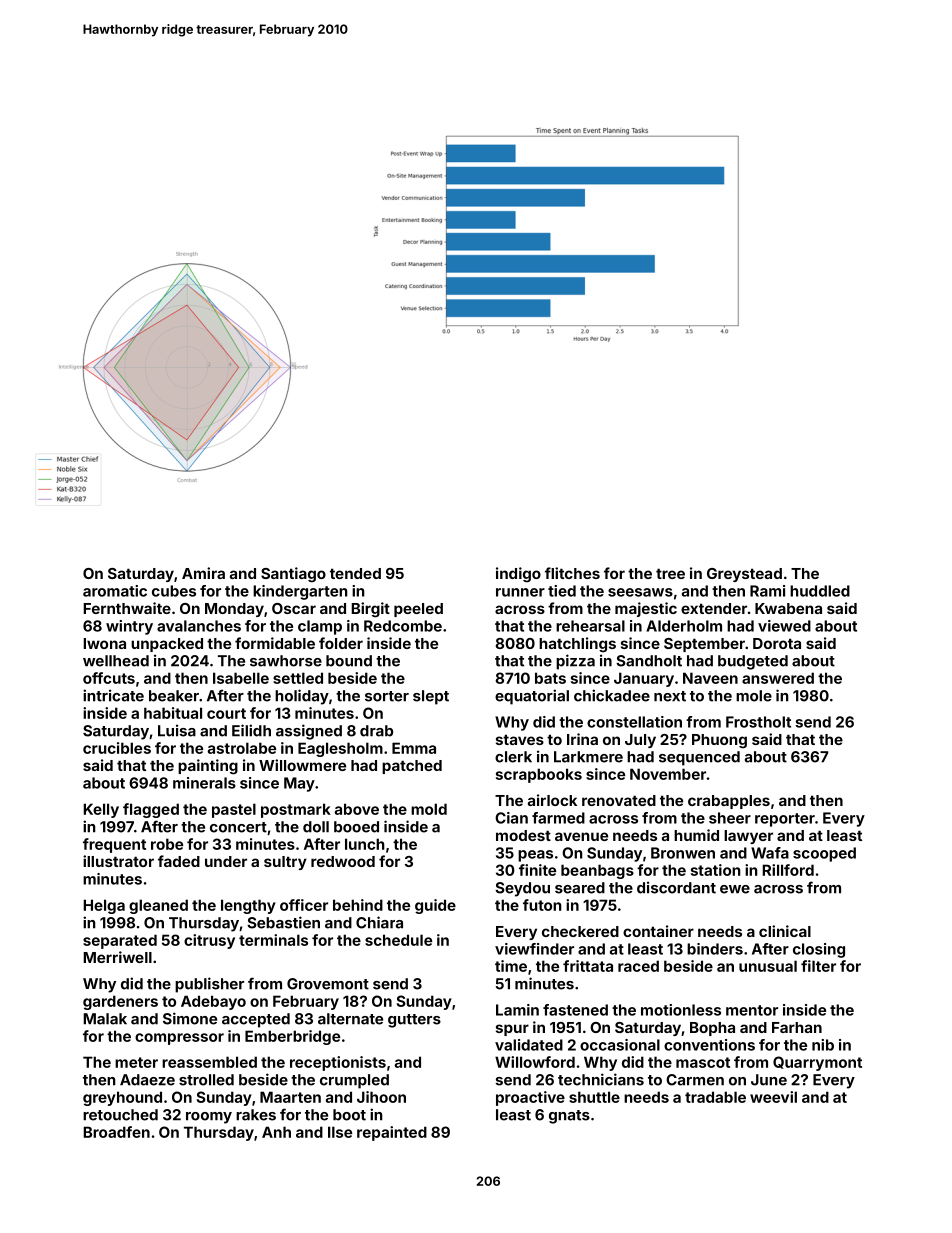 This screenshot has height=1233, width=952. What do you see at coordinates (758, 722) in the screenshot?
I see `Frostholt` at bounding box center [758, 722].
